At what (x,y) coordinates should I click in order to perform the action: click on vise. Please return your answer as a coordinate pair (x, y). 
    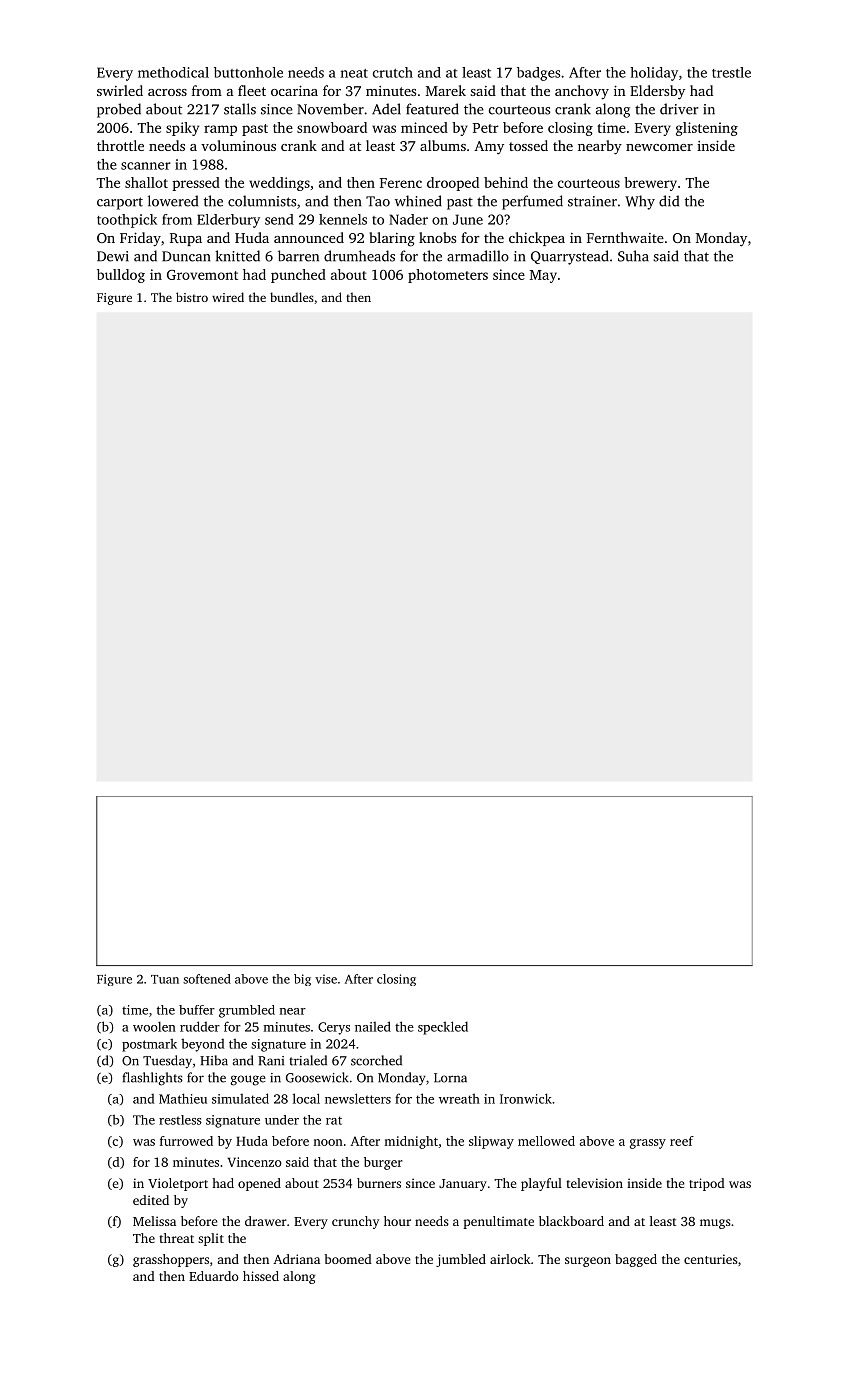
    Looking at the image, I should click on (326, 979).
